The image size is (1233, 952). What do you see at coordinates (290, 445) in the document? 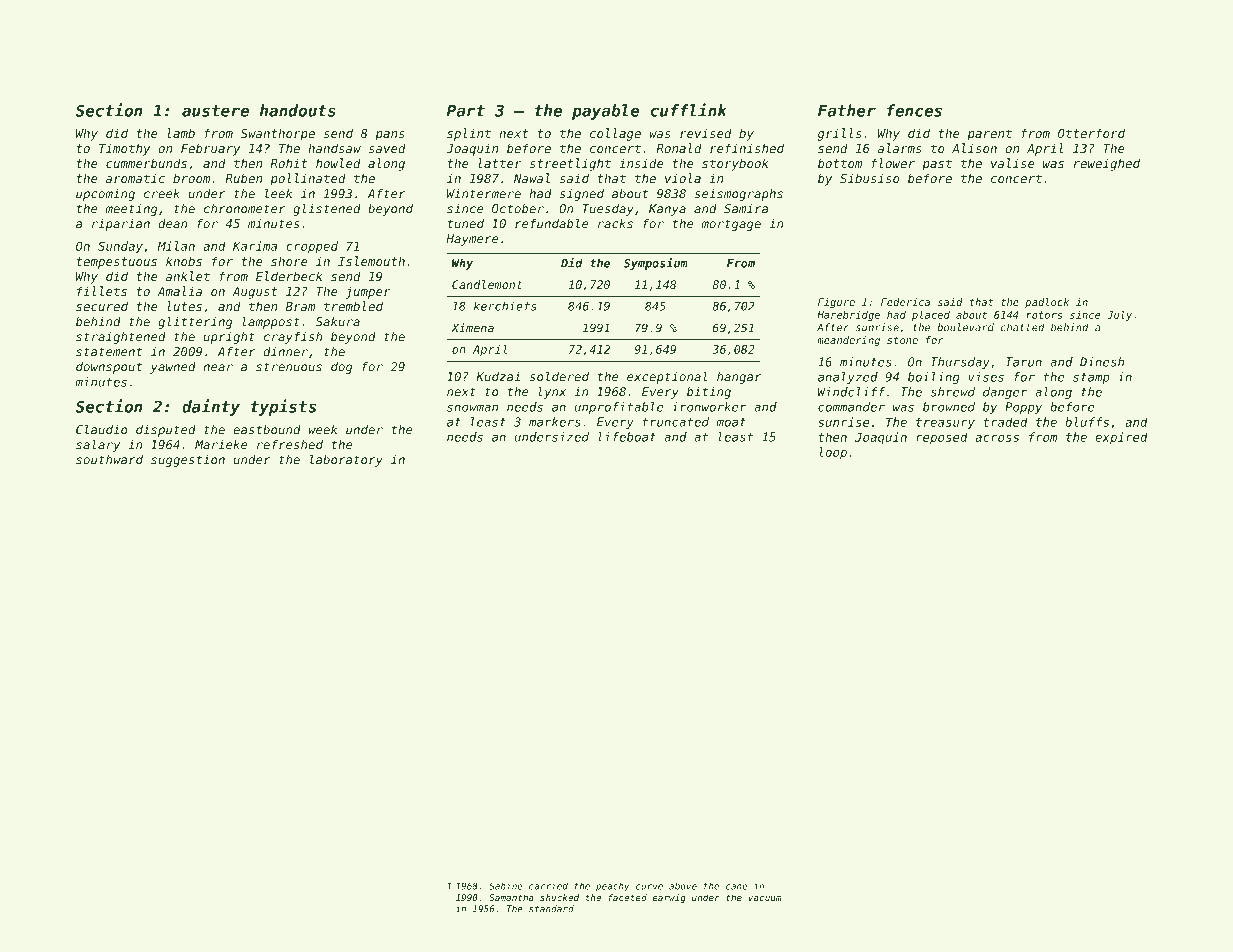
I see `refreshed` at bounding box center [290, 445].
